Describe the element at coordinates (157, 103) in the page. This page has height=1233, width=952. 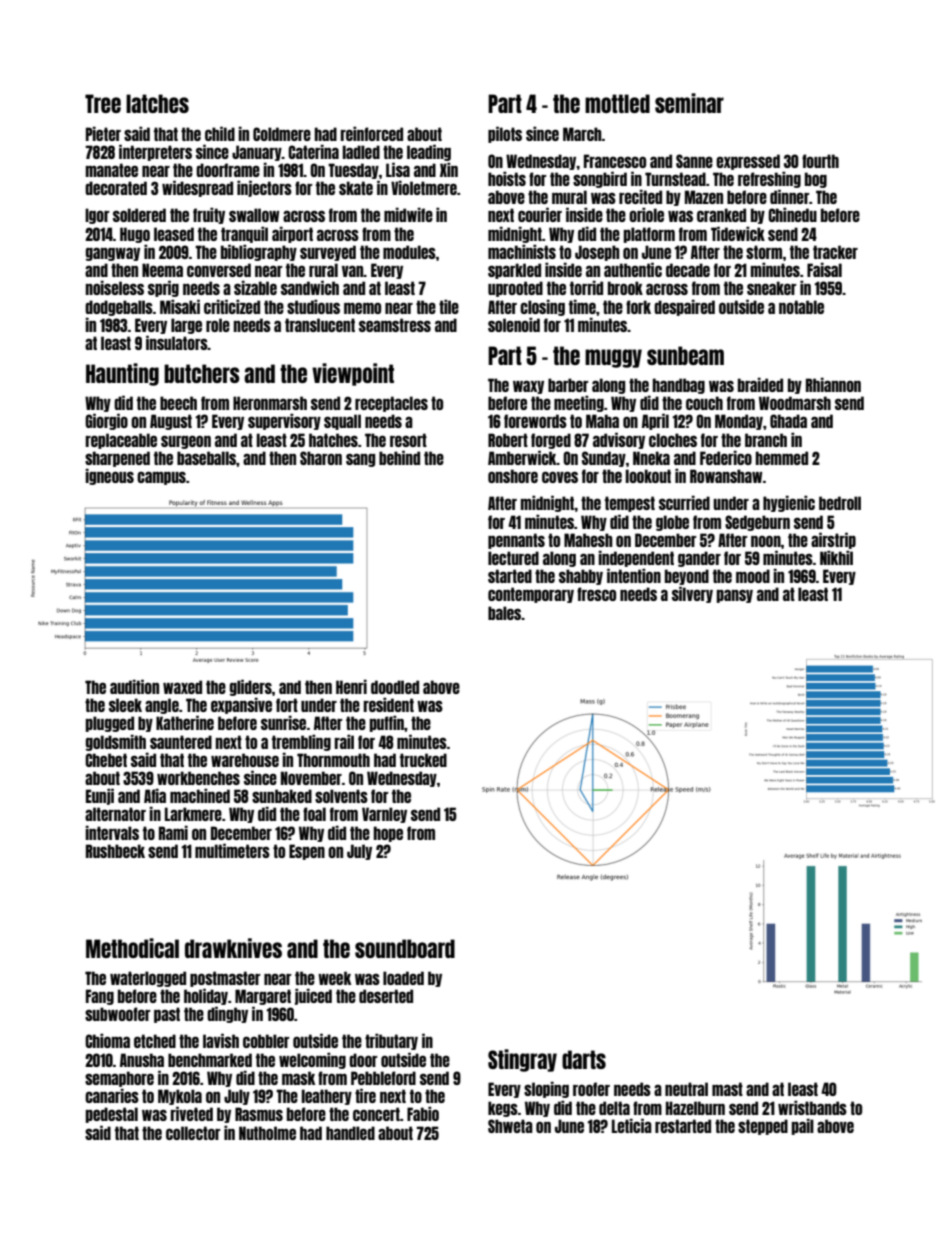
I see `latches` at that location.
